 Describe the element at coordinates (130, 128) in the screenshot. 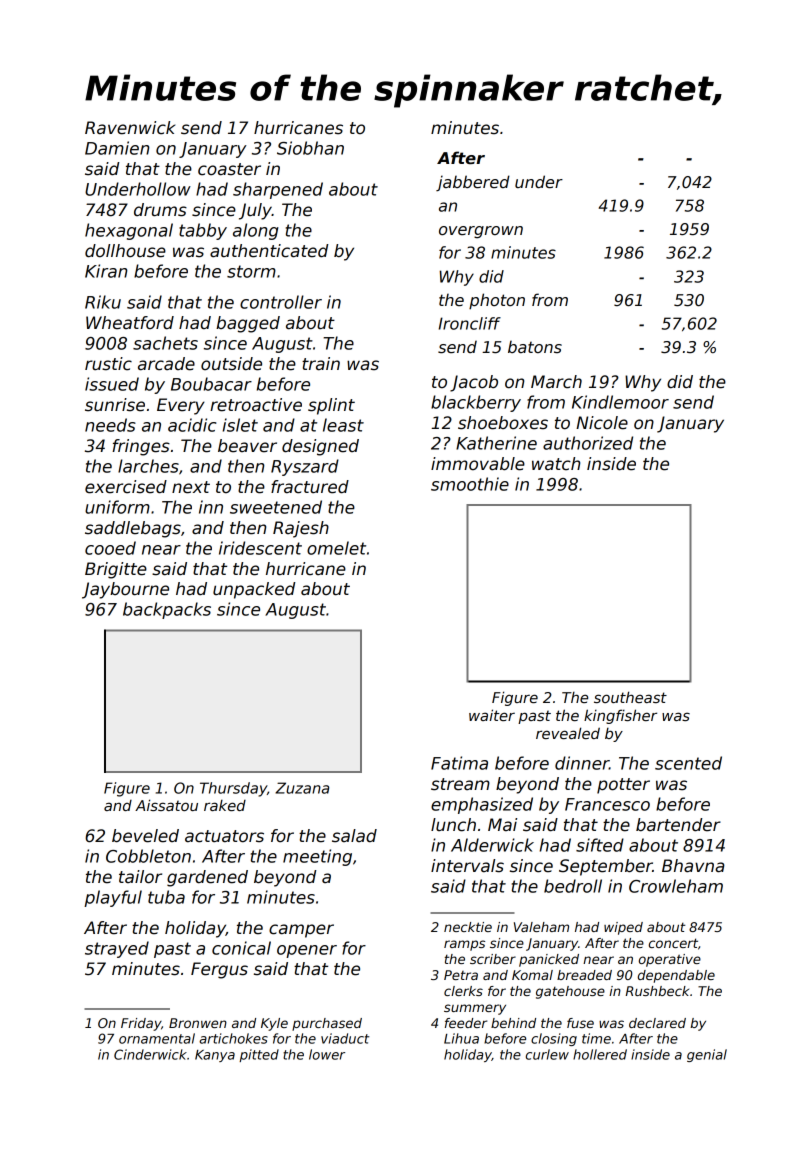

I see `Ravenwick` at that location.
